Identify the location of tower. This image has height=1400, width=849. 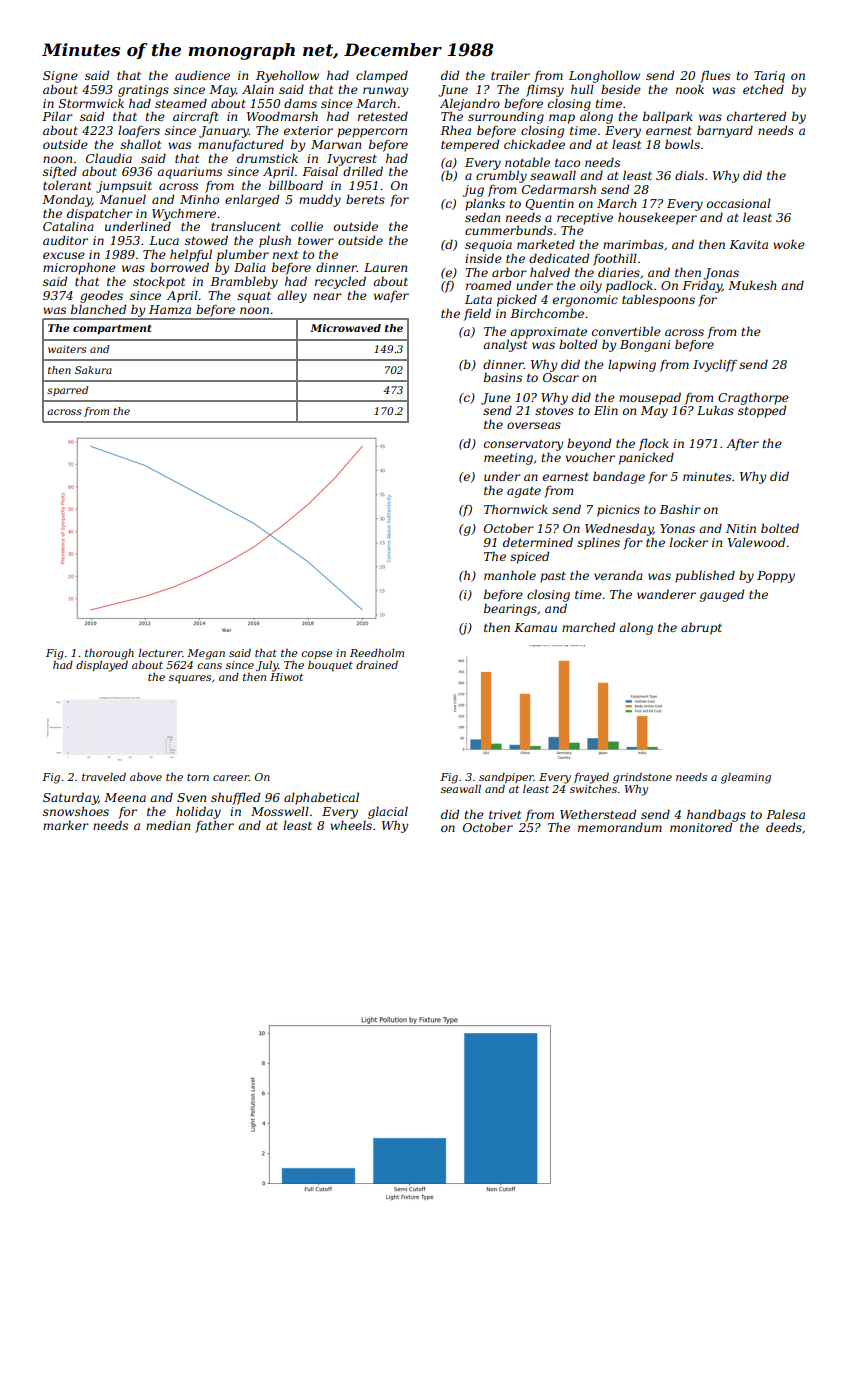
(316, 241).
